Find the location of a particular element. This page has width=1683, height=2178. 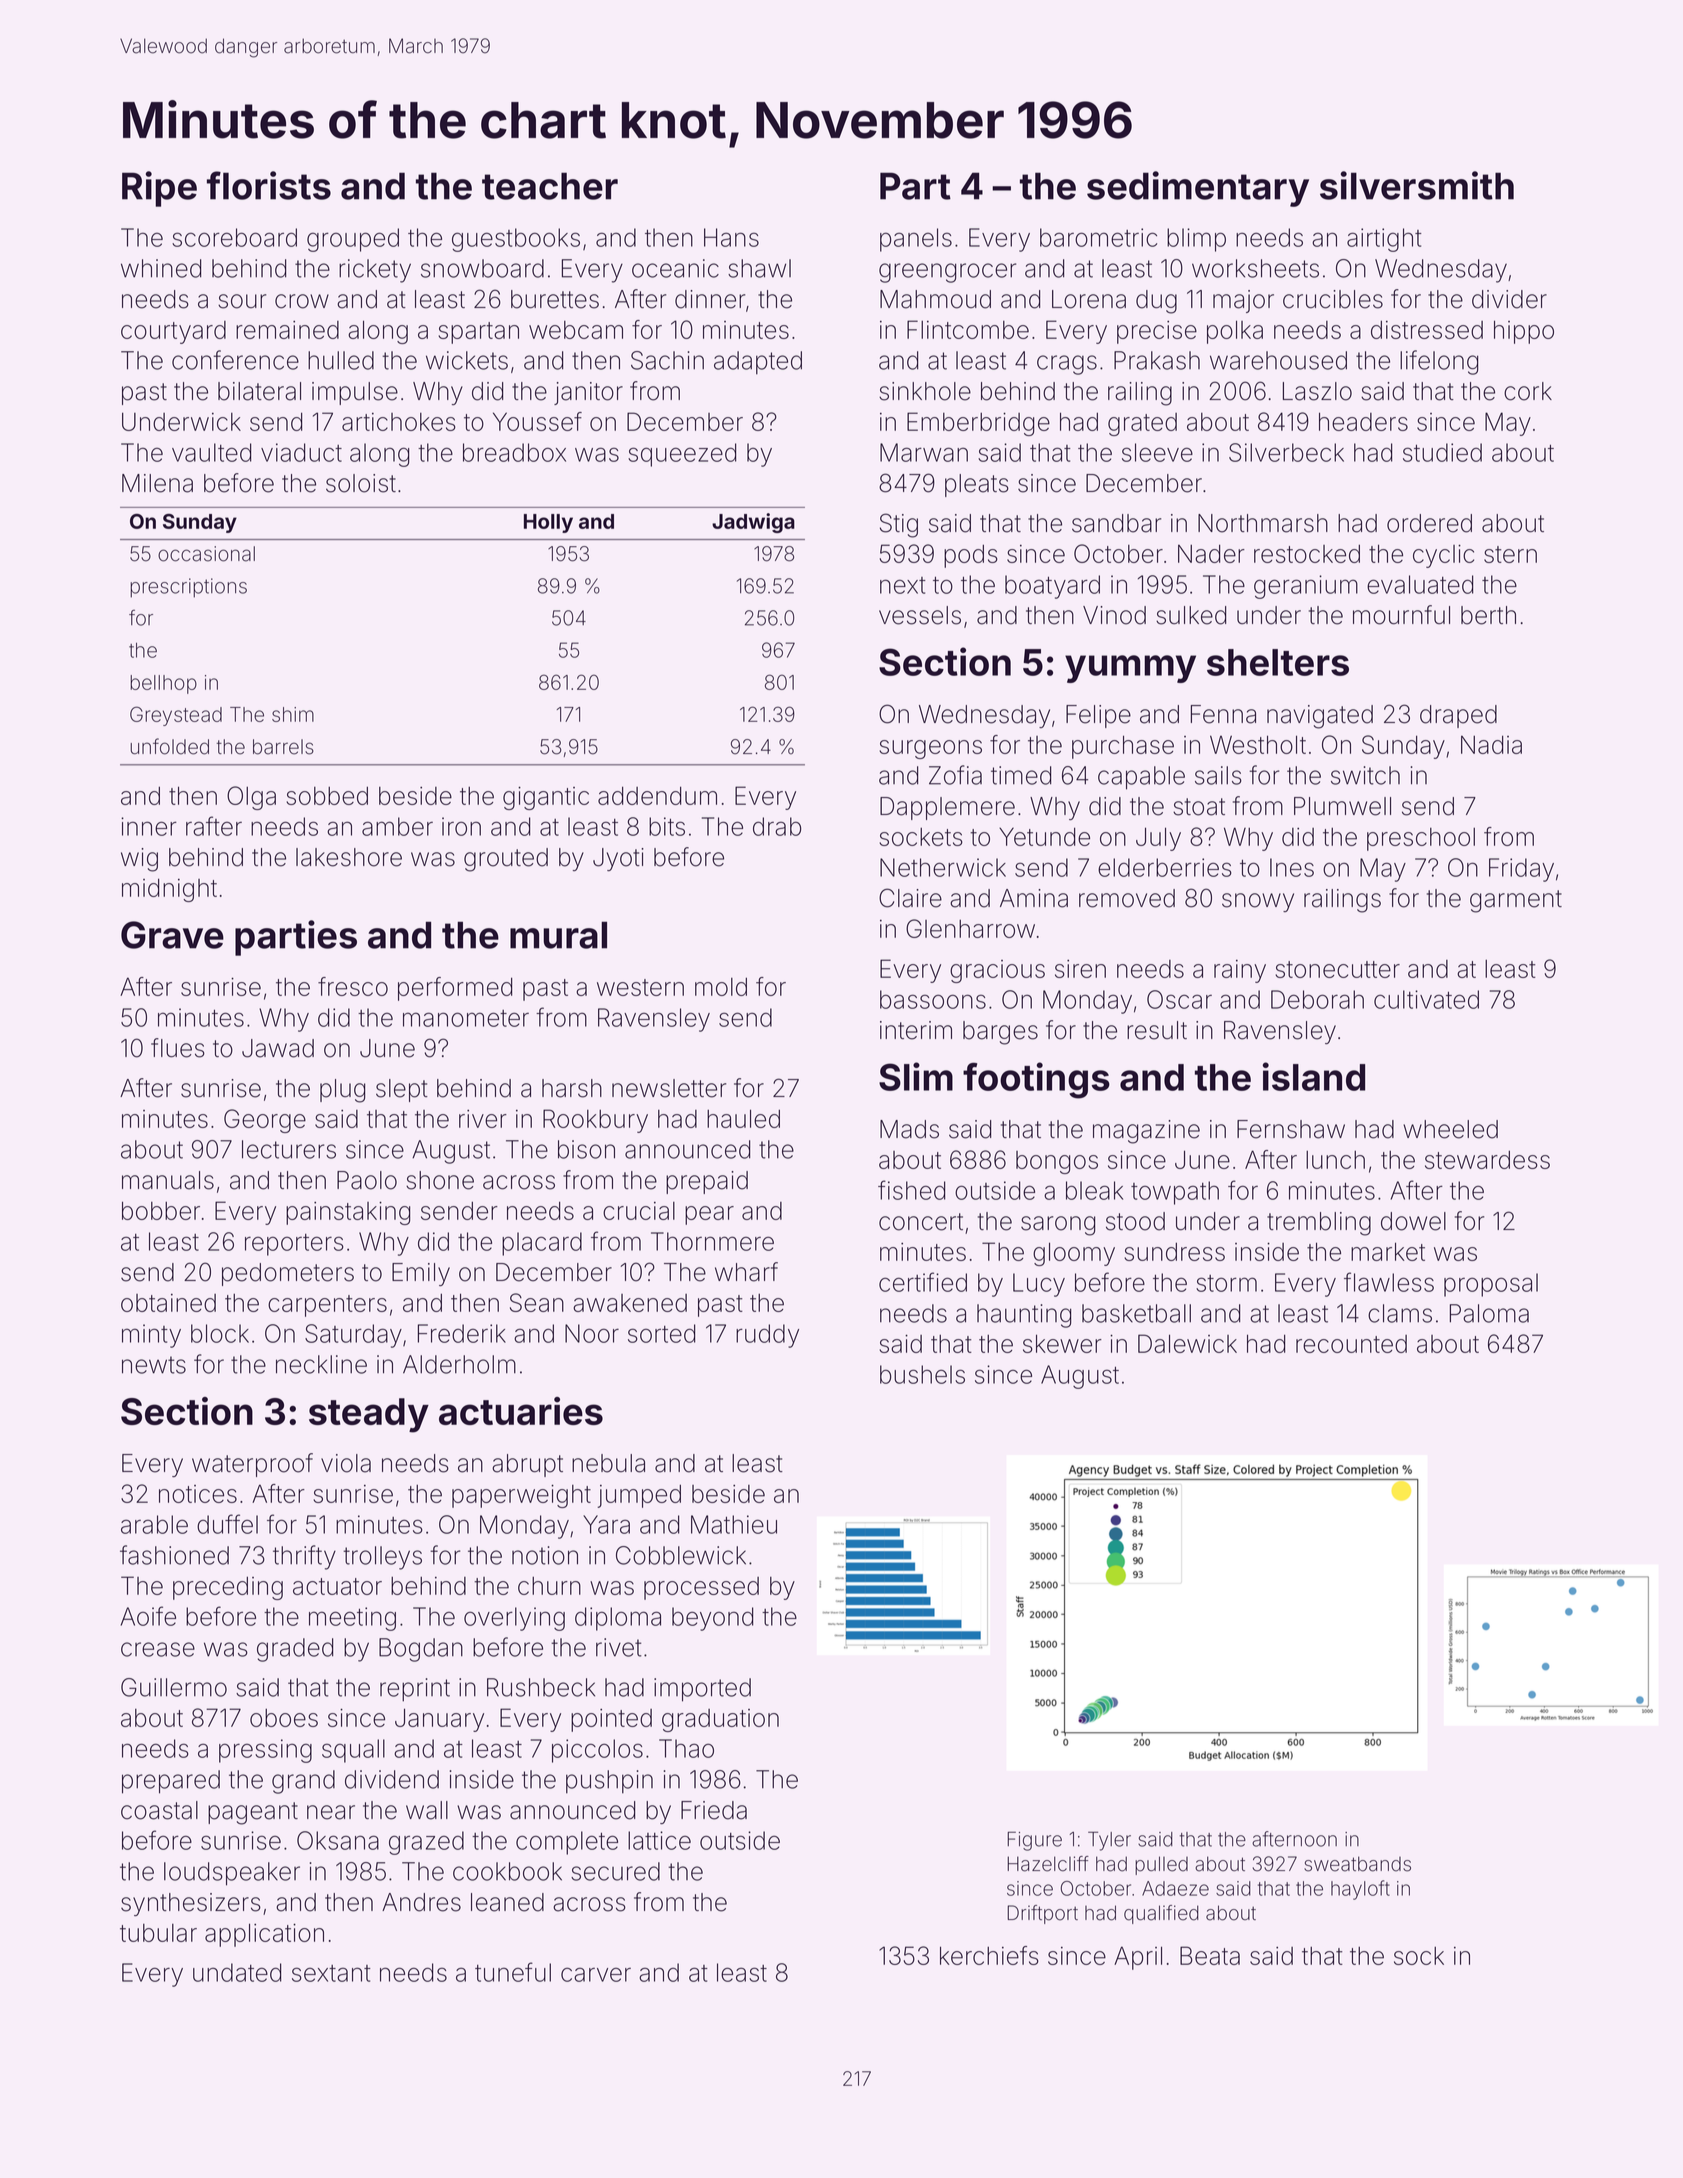

timed is located at coordinates (1021, 775).
